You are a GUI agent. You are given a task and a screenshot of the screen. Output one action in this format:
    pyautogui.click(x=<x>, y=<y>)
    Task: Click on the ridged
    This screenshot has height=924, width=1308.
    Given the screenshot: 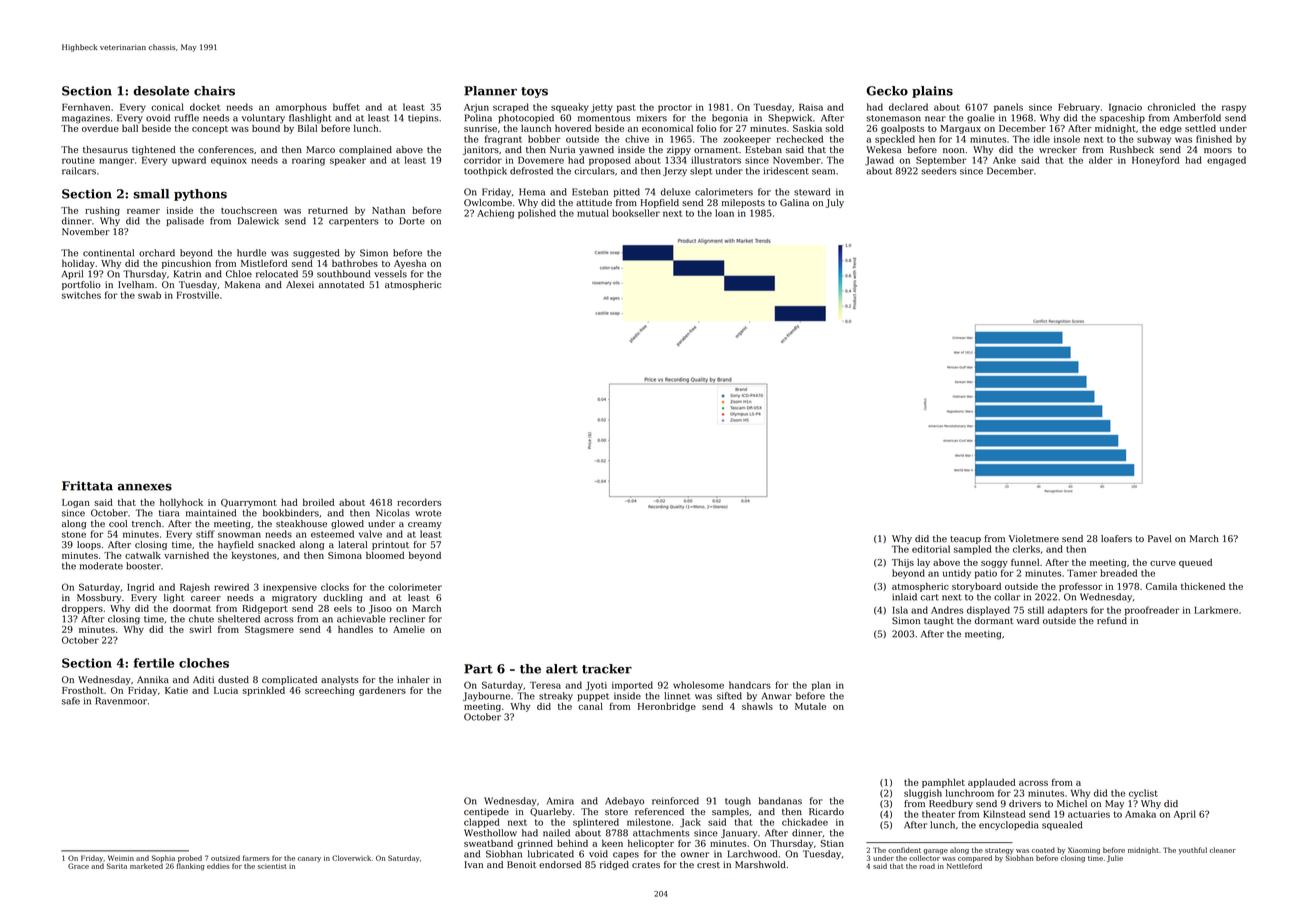 What is the action you would take?
    pyautogui.click(x=614, y=865)
